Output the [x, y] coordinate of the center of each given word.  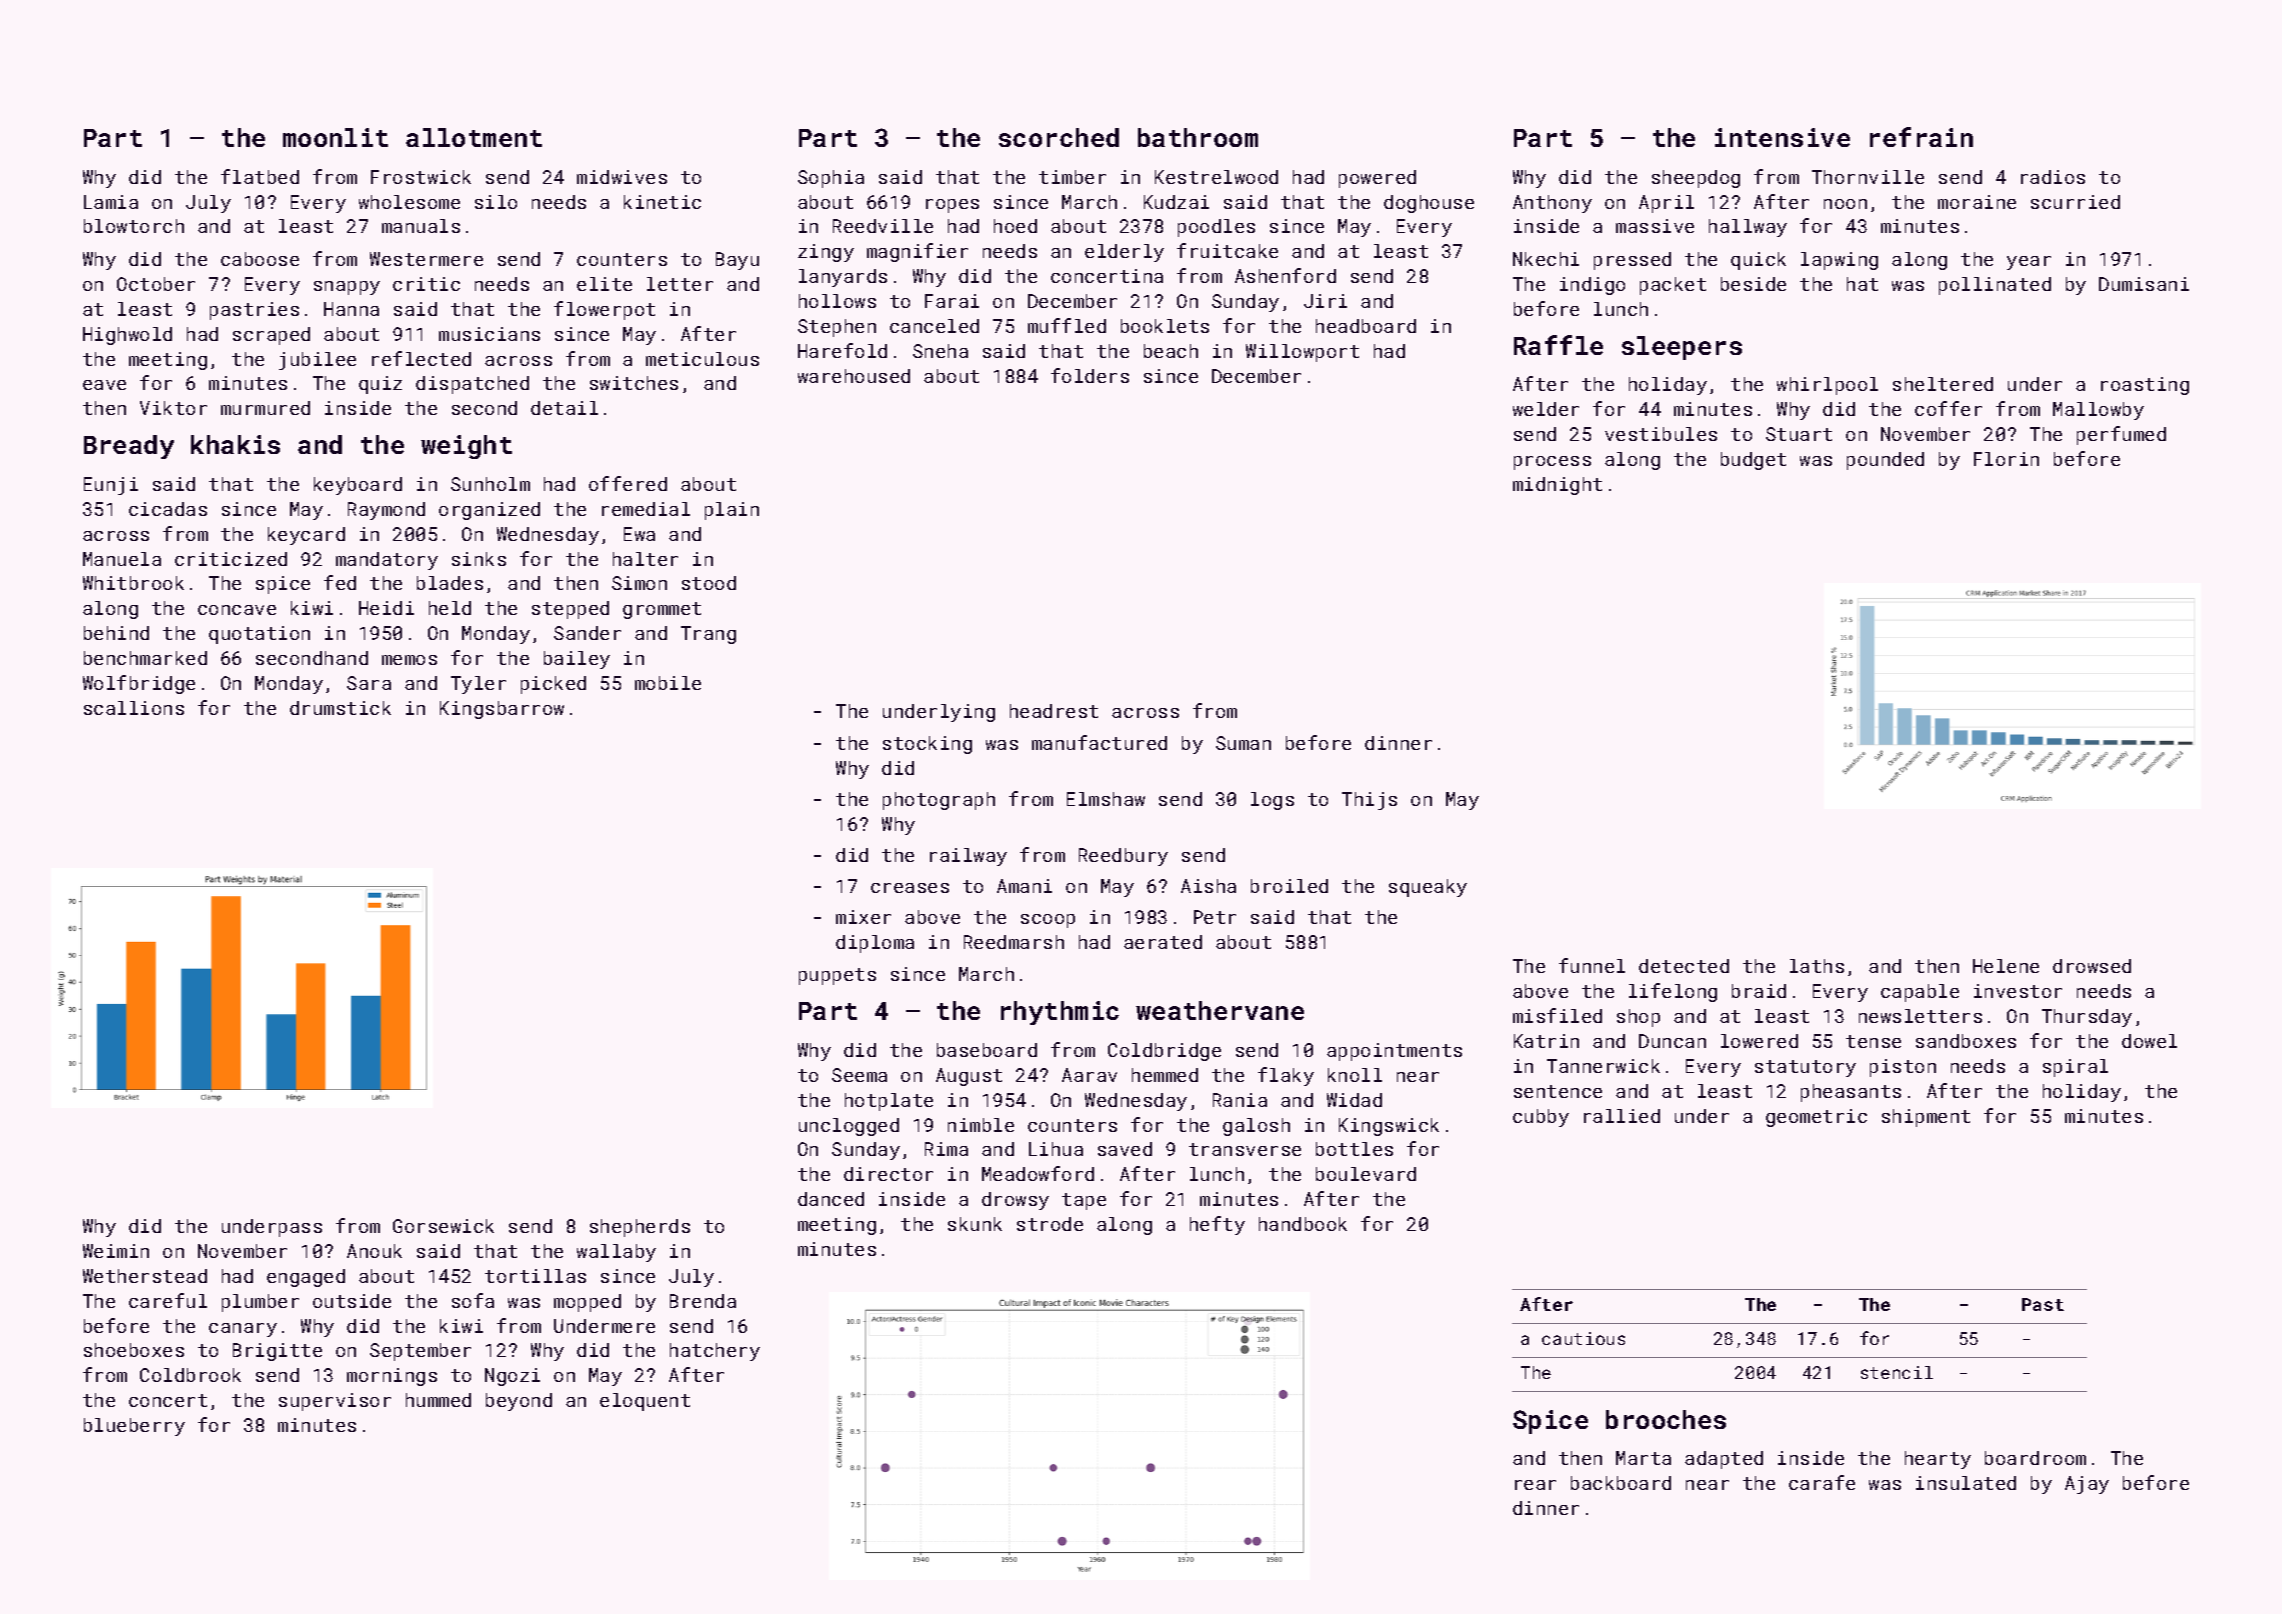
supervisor [335, 1402]
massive [1655, 226]
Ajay [2087, 1485]
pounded [1885, 461]
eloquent [645, 1402]
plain [732, 511]
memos [409, 660]
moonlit [335, 137]
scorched [1059, 137]
